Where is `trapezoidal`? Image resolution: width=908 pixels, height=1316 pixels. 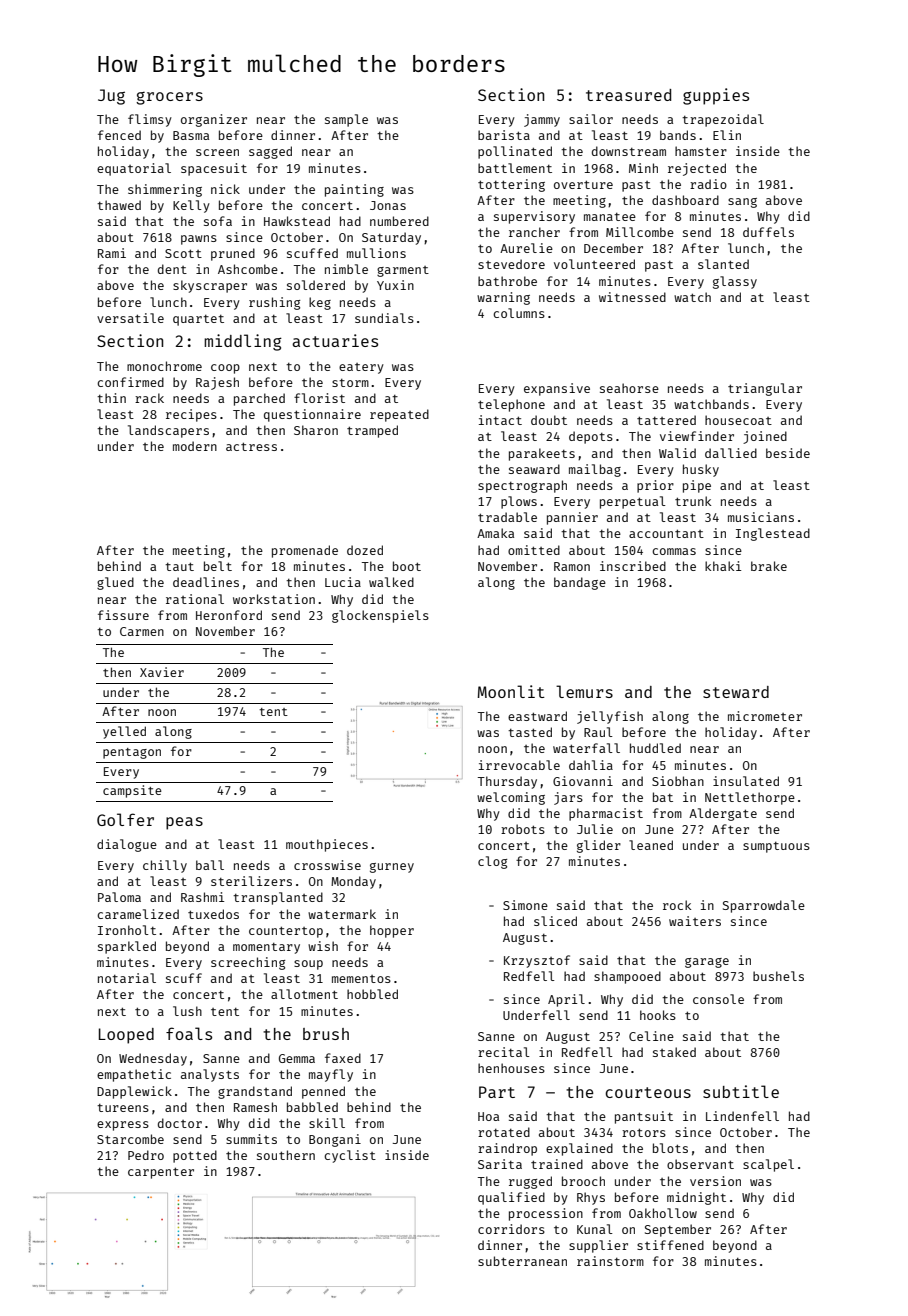
trapezoidal is located at coordinates (723, 120).
